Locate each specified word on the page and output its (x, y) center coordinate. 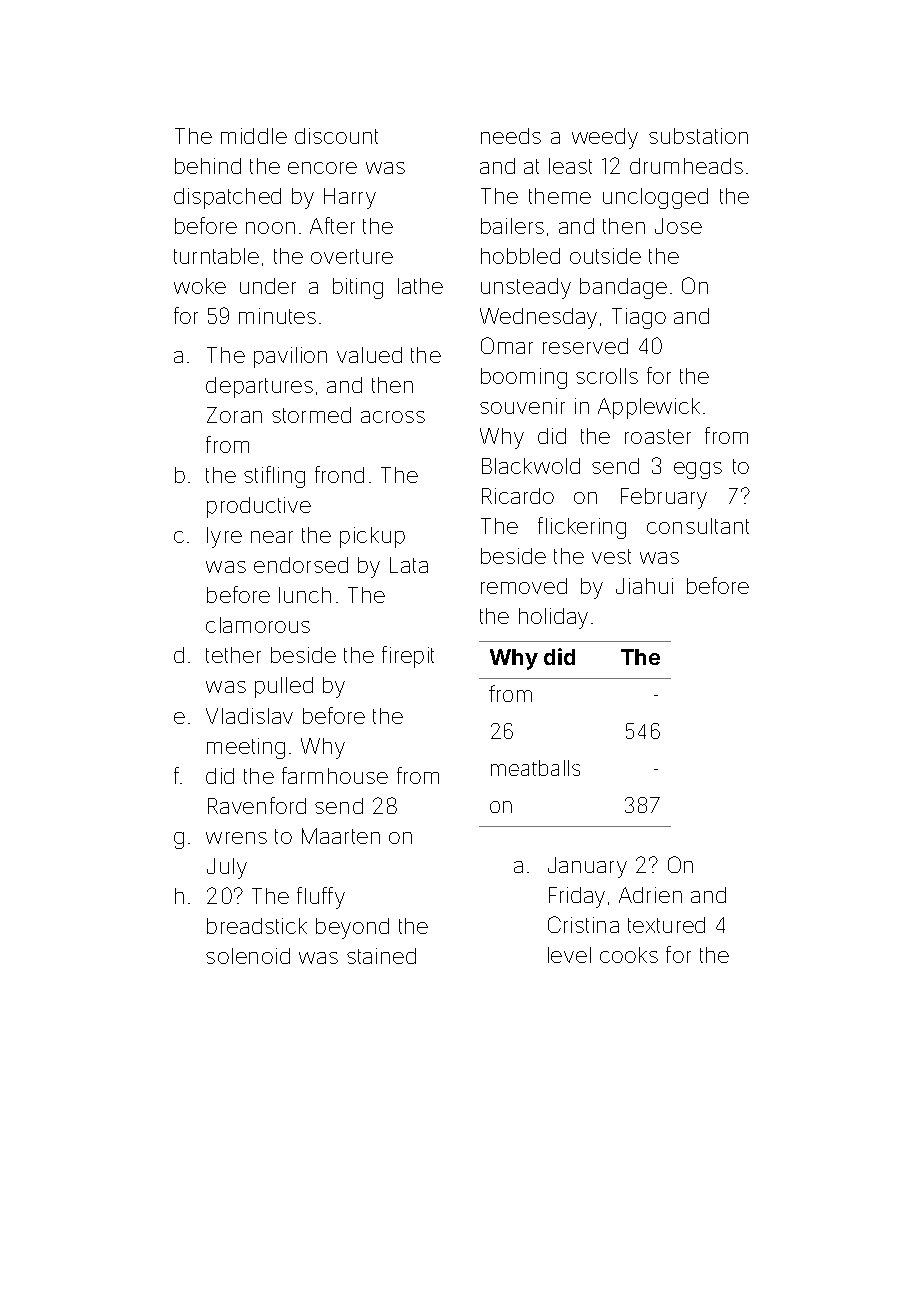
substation (698, 136)
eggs (698, 470)
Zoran (234, 415)
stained (381, 956)
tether (233, 655)
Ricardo (518, 496)
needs (511, 136)
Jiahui (644, 586)
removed (524, 586)
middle (254, 136)
